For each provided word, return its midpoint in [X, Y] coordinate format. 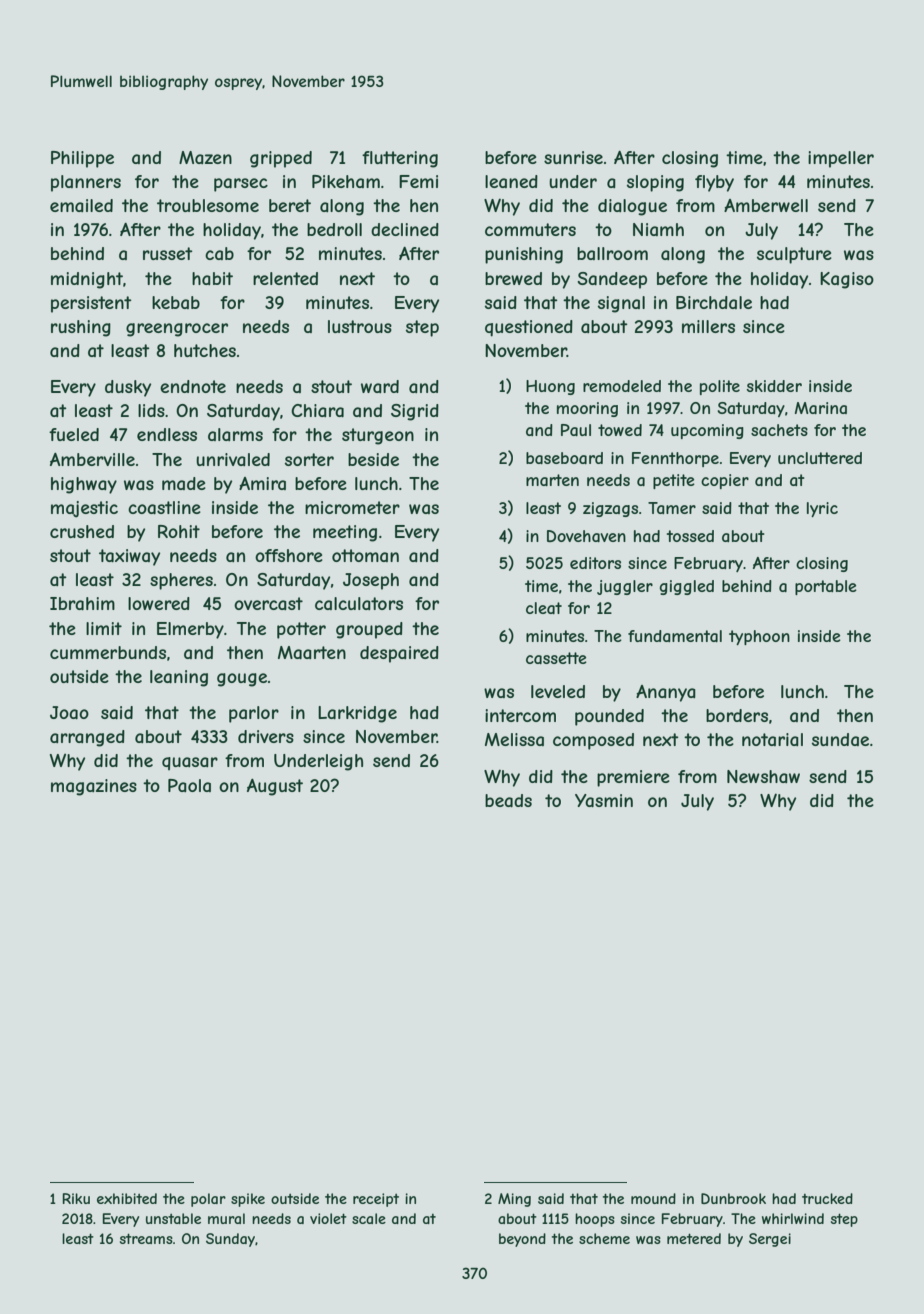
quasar [190, 763]
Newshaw [763, 776]
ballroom [612, 253]
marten [552, 480]
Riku [76, 1198]
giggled [687, 587]
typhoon [759, 637]
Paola [189, 785]
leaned [511, 181]
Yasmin [604, 800]
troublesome [208, 205]
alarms [235, 434]
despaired [399, 654]
